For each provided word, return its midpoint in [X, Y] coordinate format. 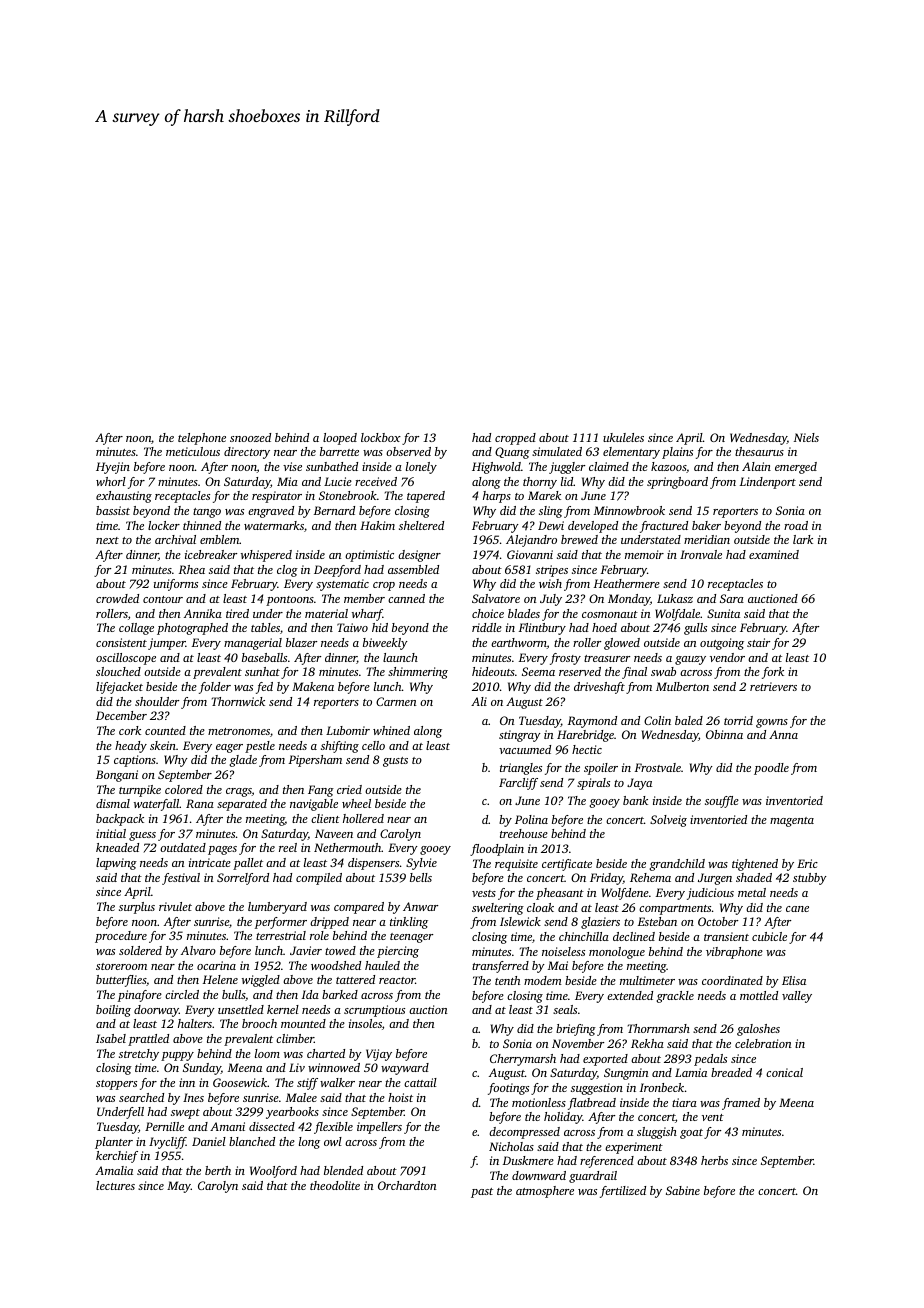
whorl [111, 481]
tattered [355, 979]
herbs [714, 1160]
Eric [807, 863]
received [376, 481]
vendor [727, 657]
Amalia [114, 1170]
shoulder [157, 701]
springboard [677, 483]
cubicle [769, 936]
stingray [520, 736]
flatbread [592, 1104]
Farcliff [518, 784]
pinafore [140, 996]
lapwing [116, 864]
